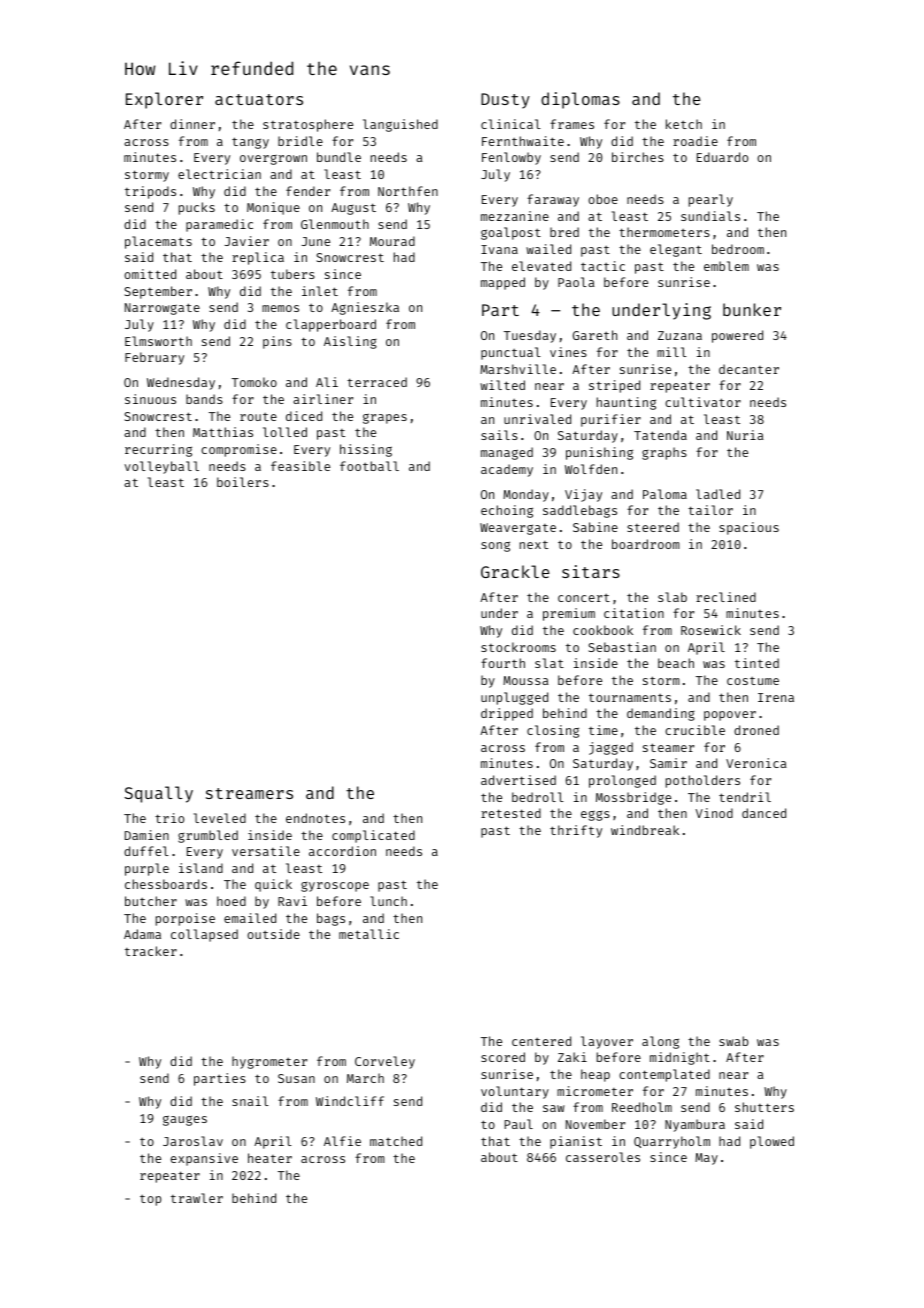  Describe the element at coordinates (518, 780) in the document. I see `advertised` at that location.
